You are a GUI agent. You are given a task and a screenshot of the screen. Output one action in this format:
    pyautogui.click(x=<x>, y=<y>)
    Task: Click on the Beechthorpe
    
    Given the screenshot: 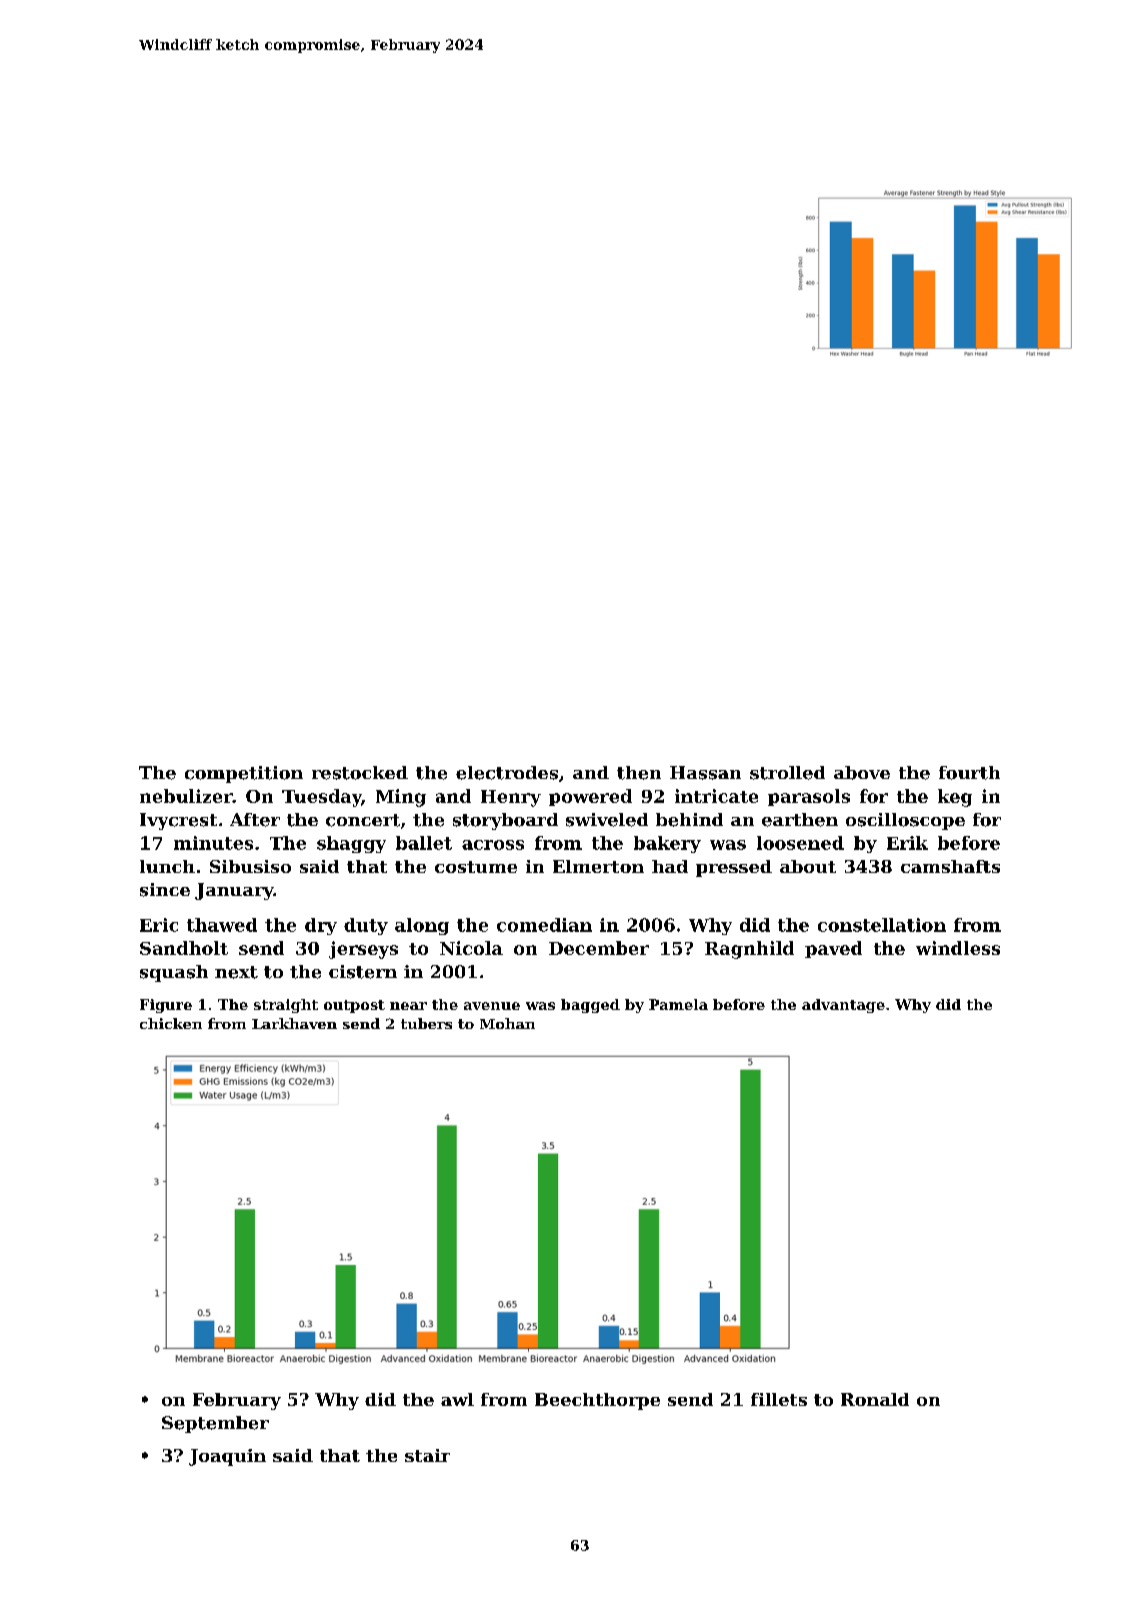 What is the action you would take?
    pyautogui.click(x=597, y=1401)
